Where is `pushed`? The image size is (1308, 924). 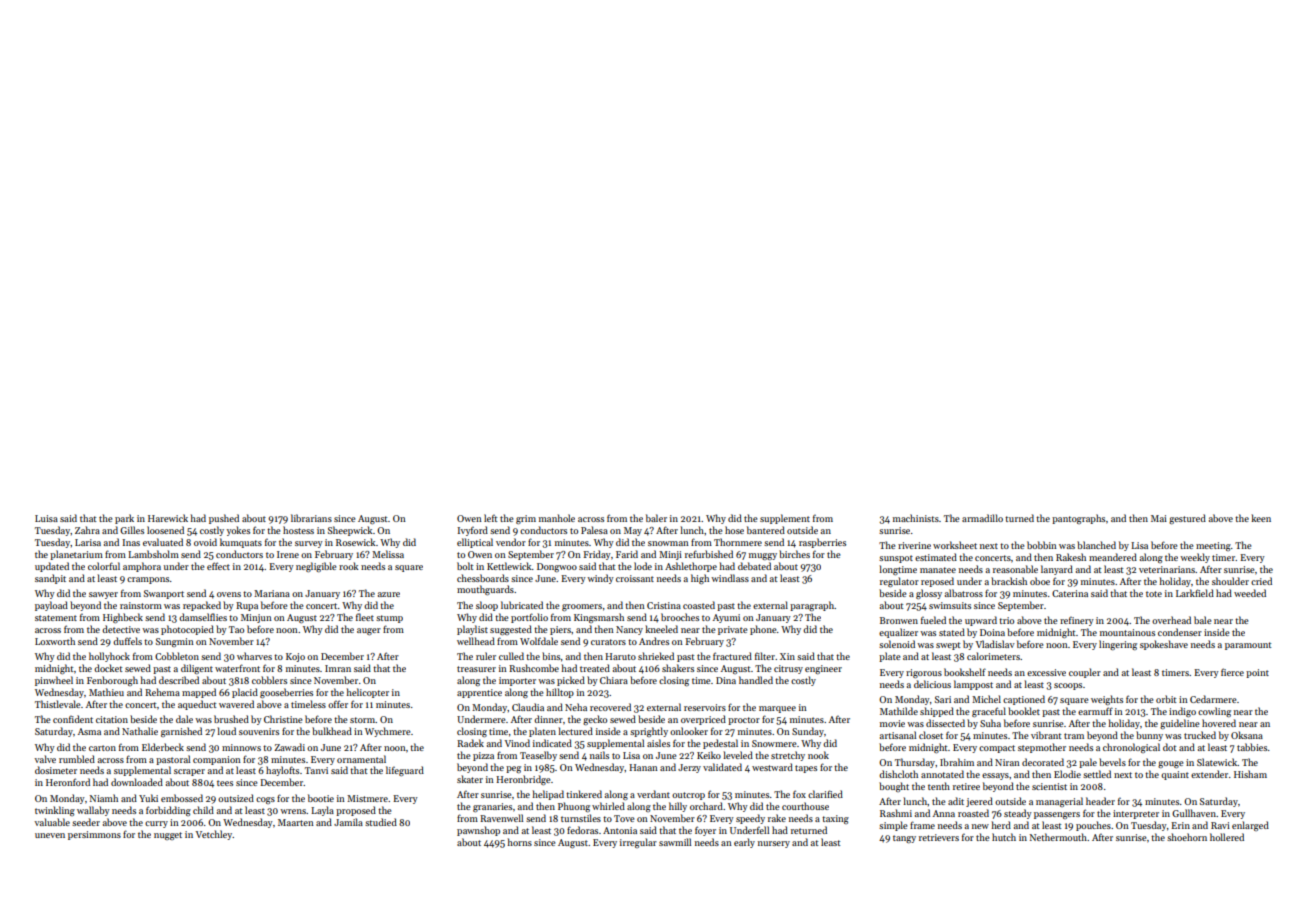 pushed is located at coordinates (224, 519).
